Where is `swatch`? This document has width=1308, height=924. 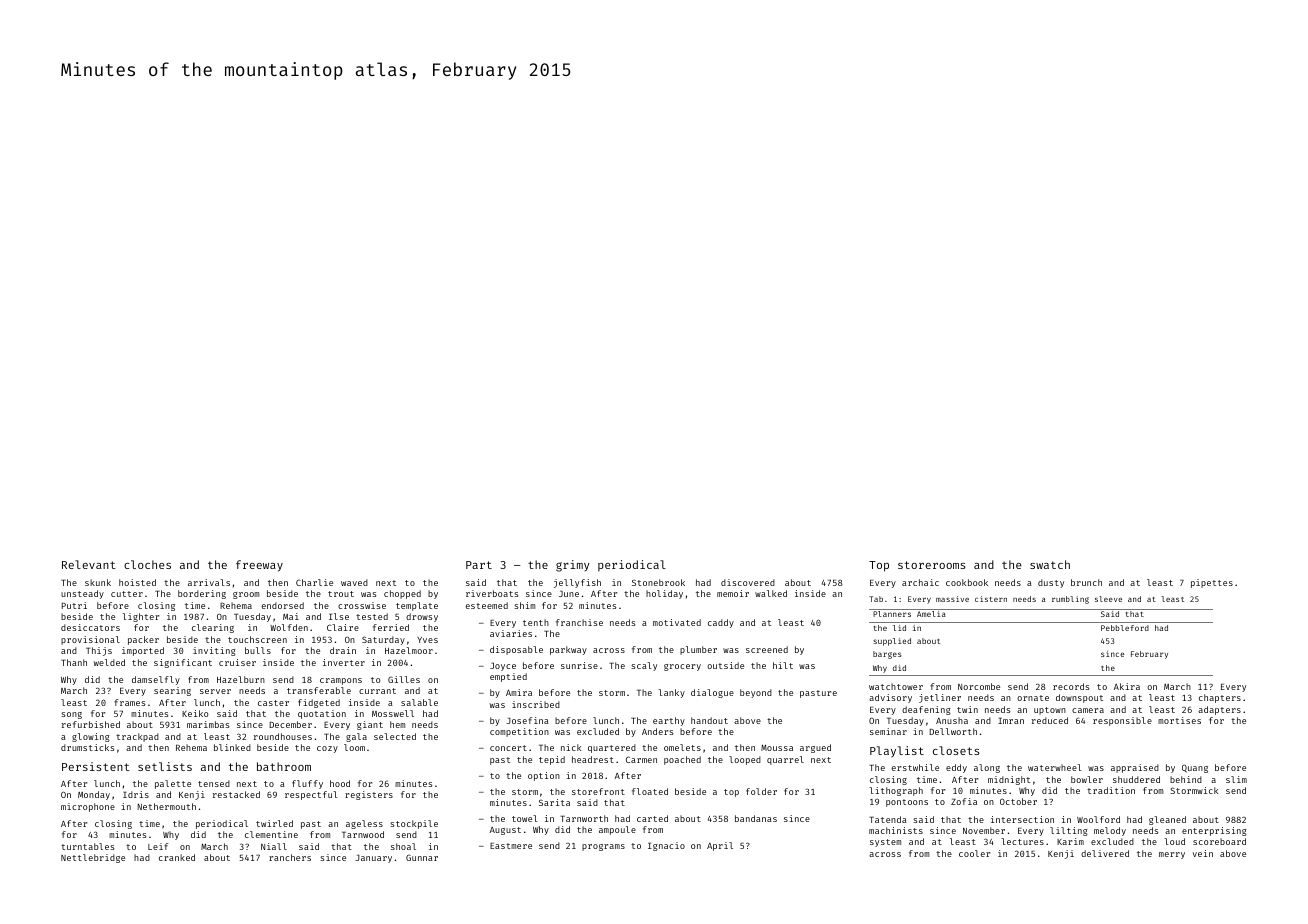
swatch is located at coordinates (1050, 564).
